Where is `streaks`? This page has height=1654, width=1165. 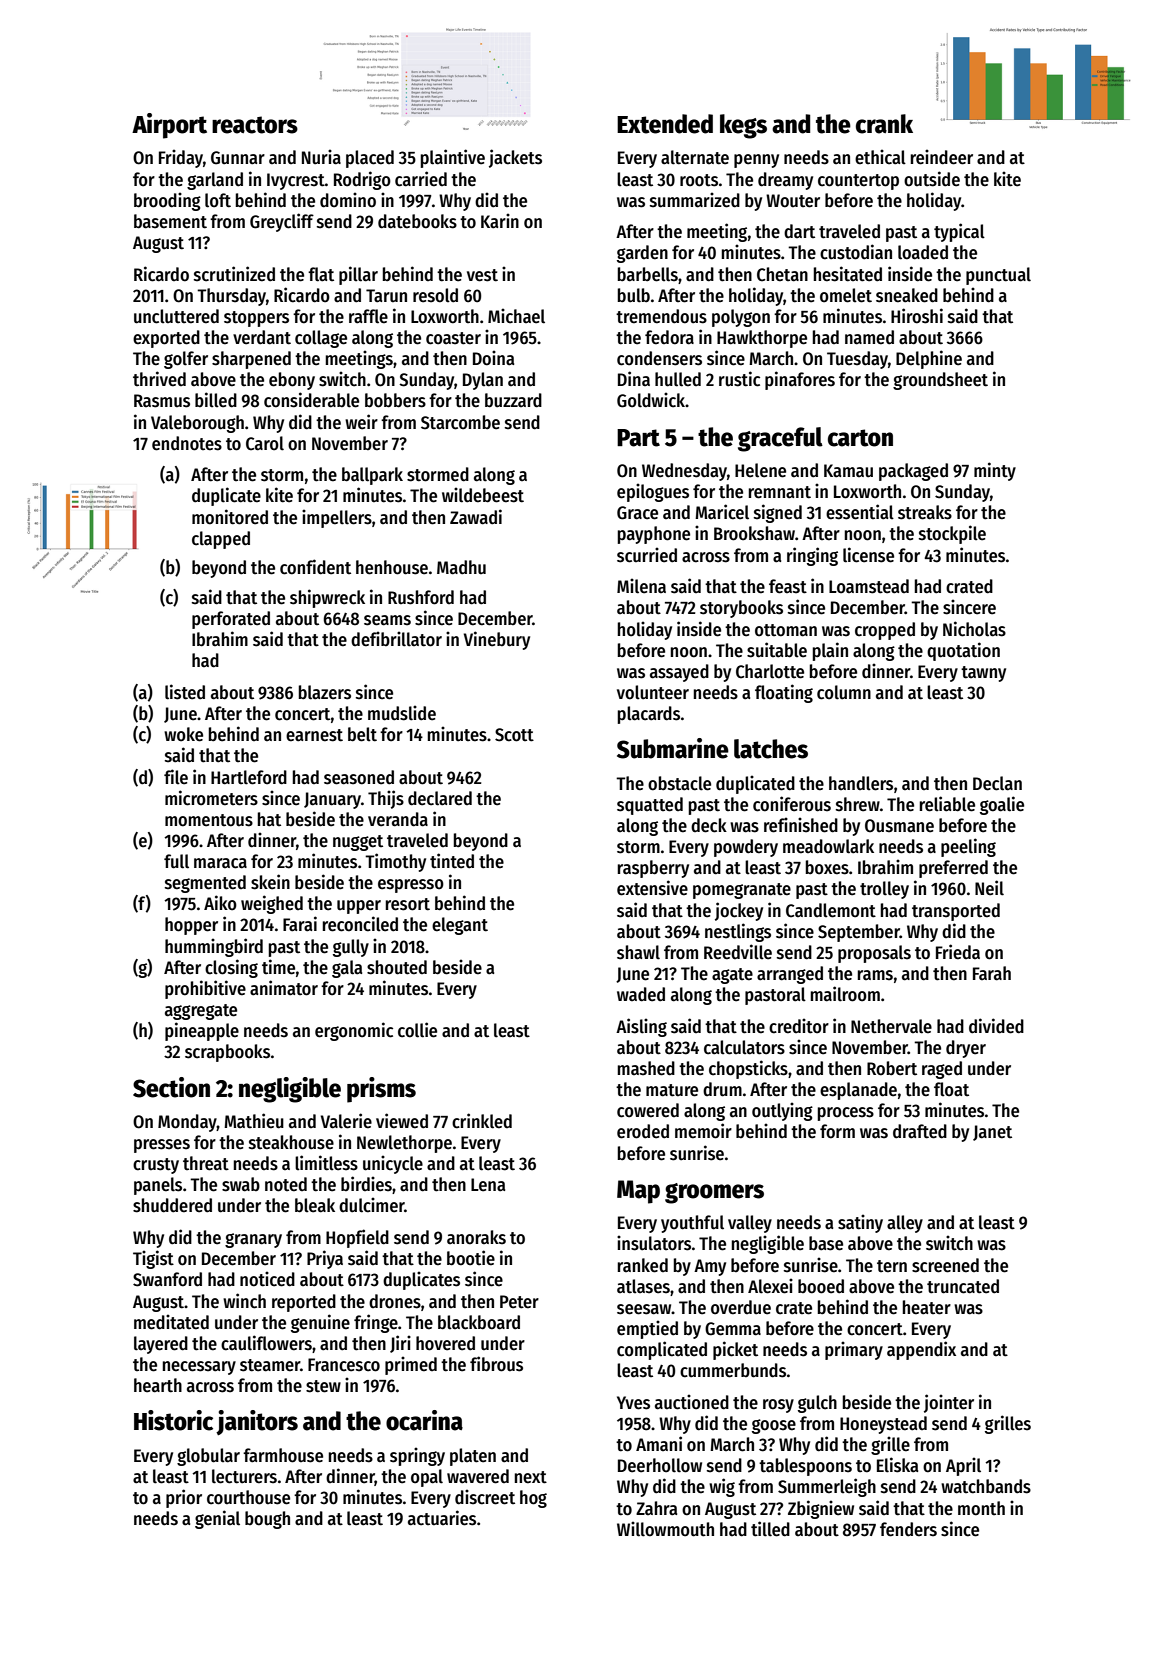
streaks is located at coordinates (925, 512).
